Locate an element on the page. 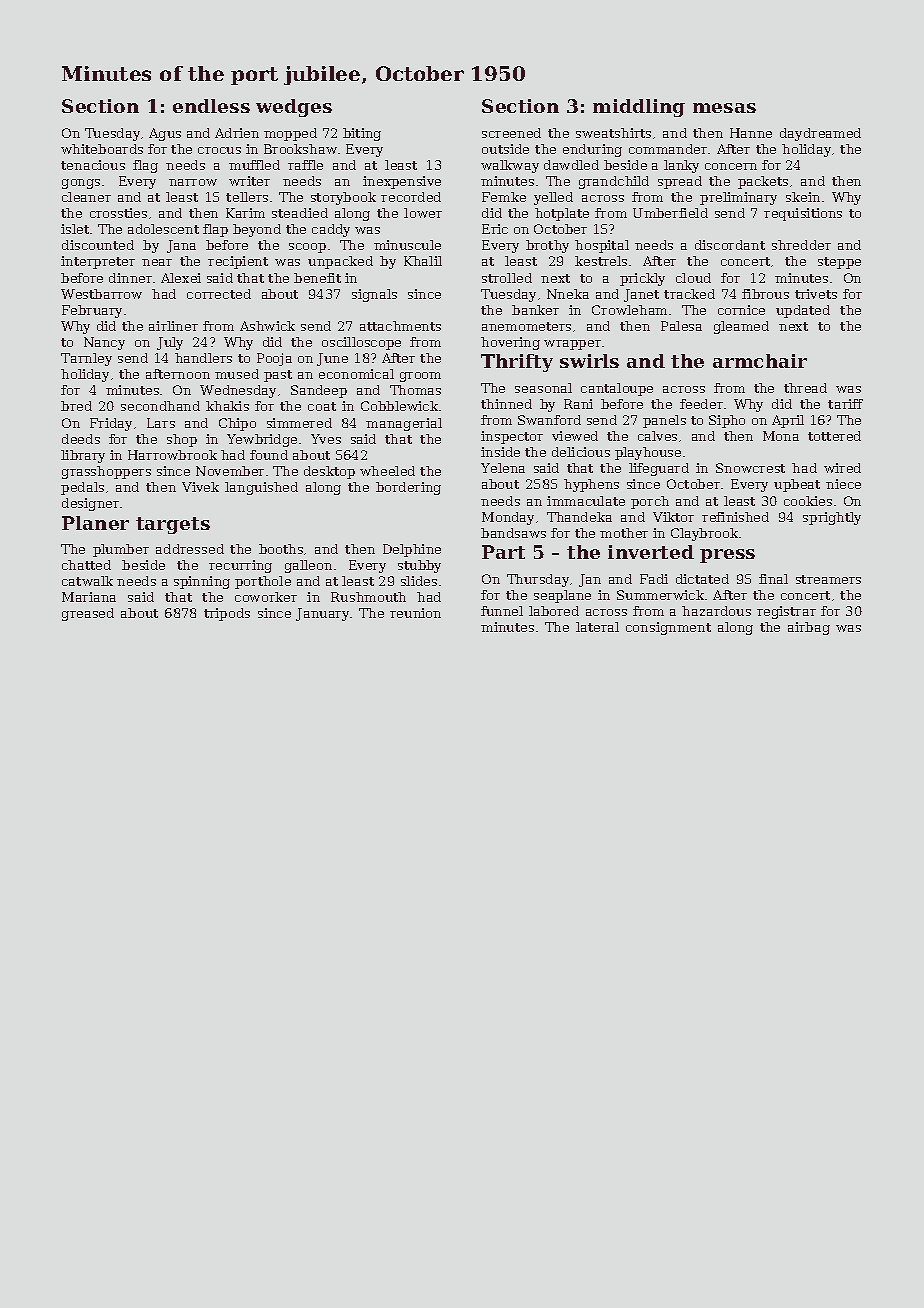  armchair is located at coordinates (760, 361).
